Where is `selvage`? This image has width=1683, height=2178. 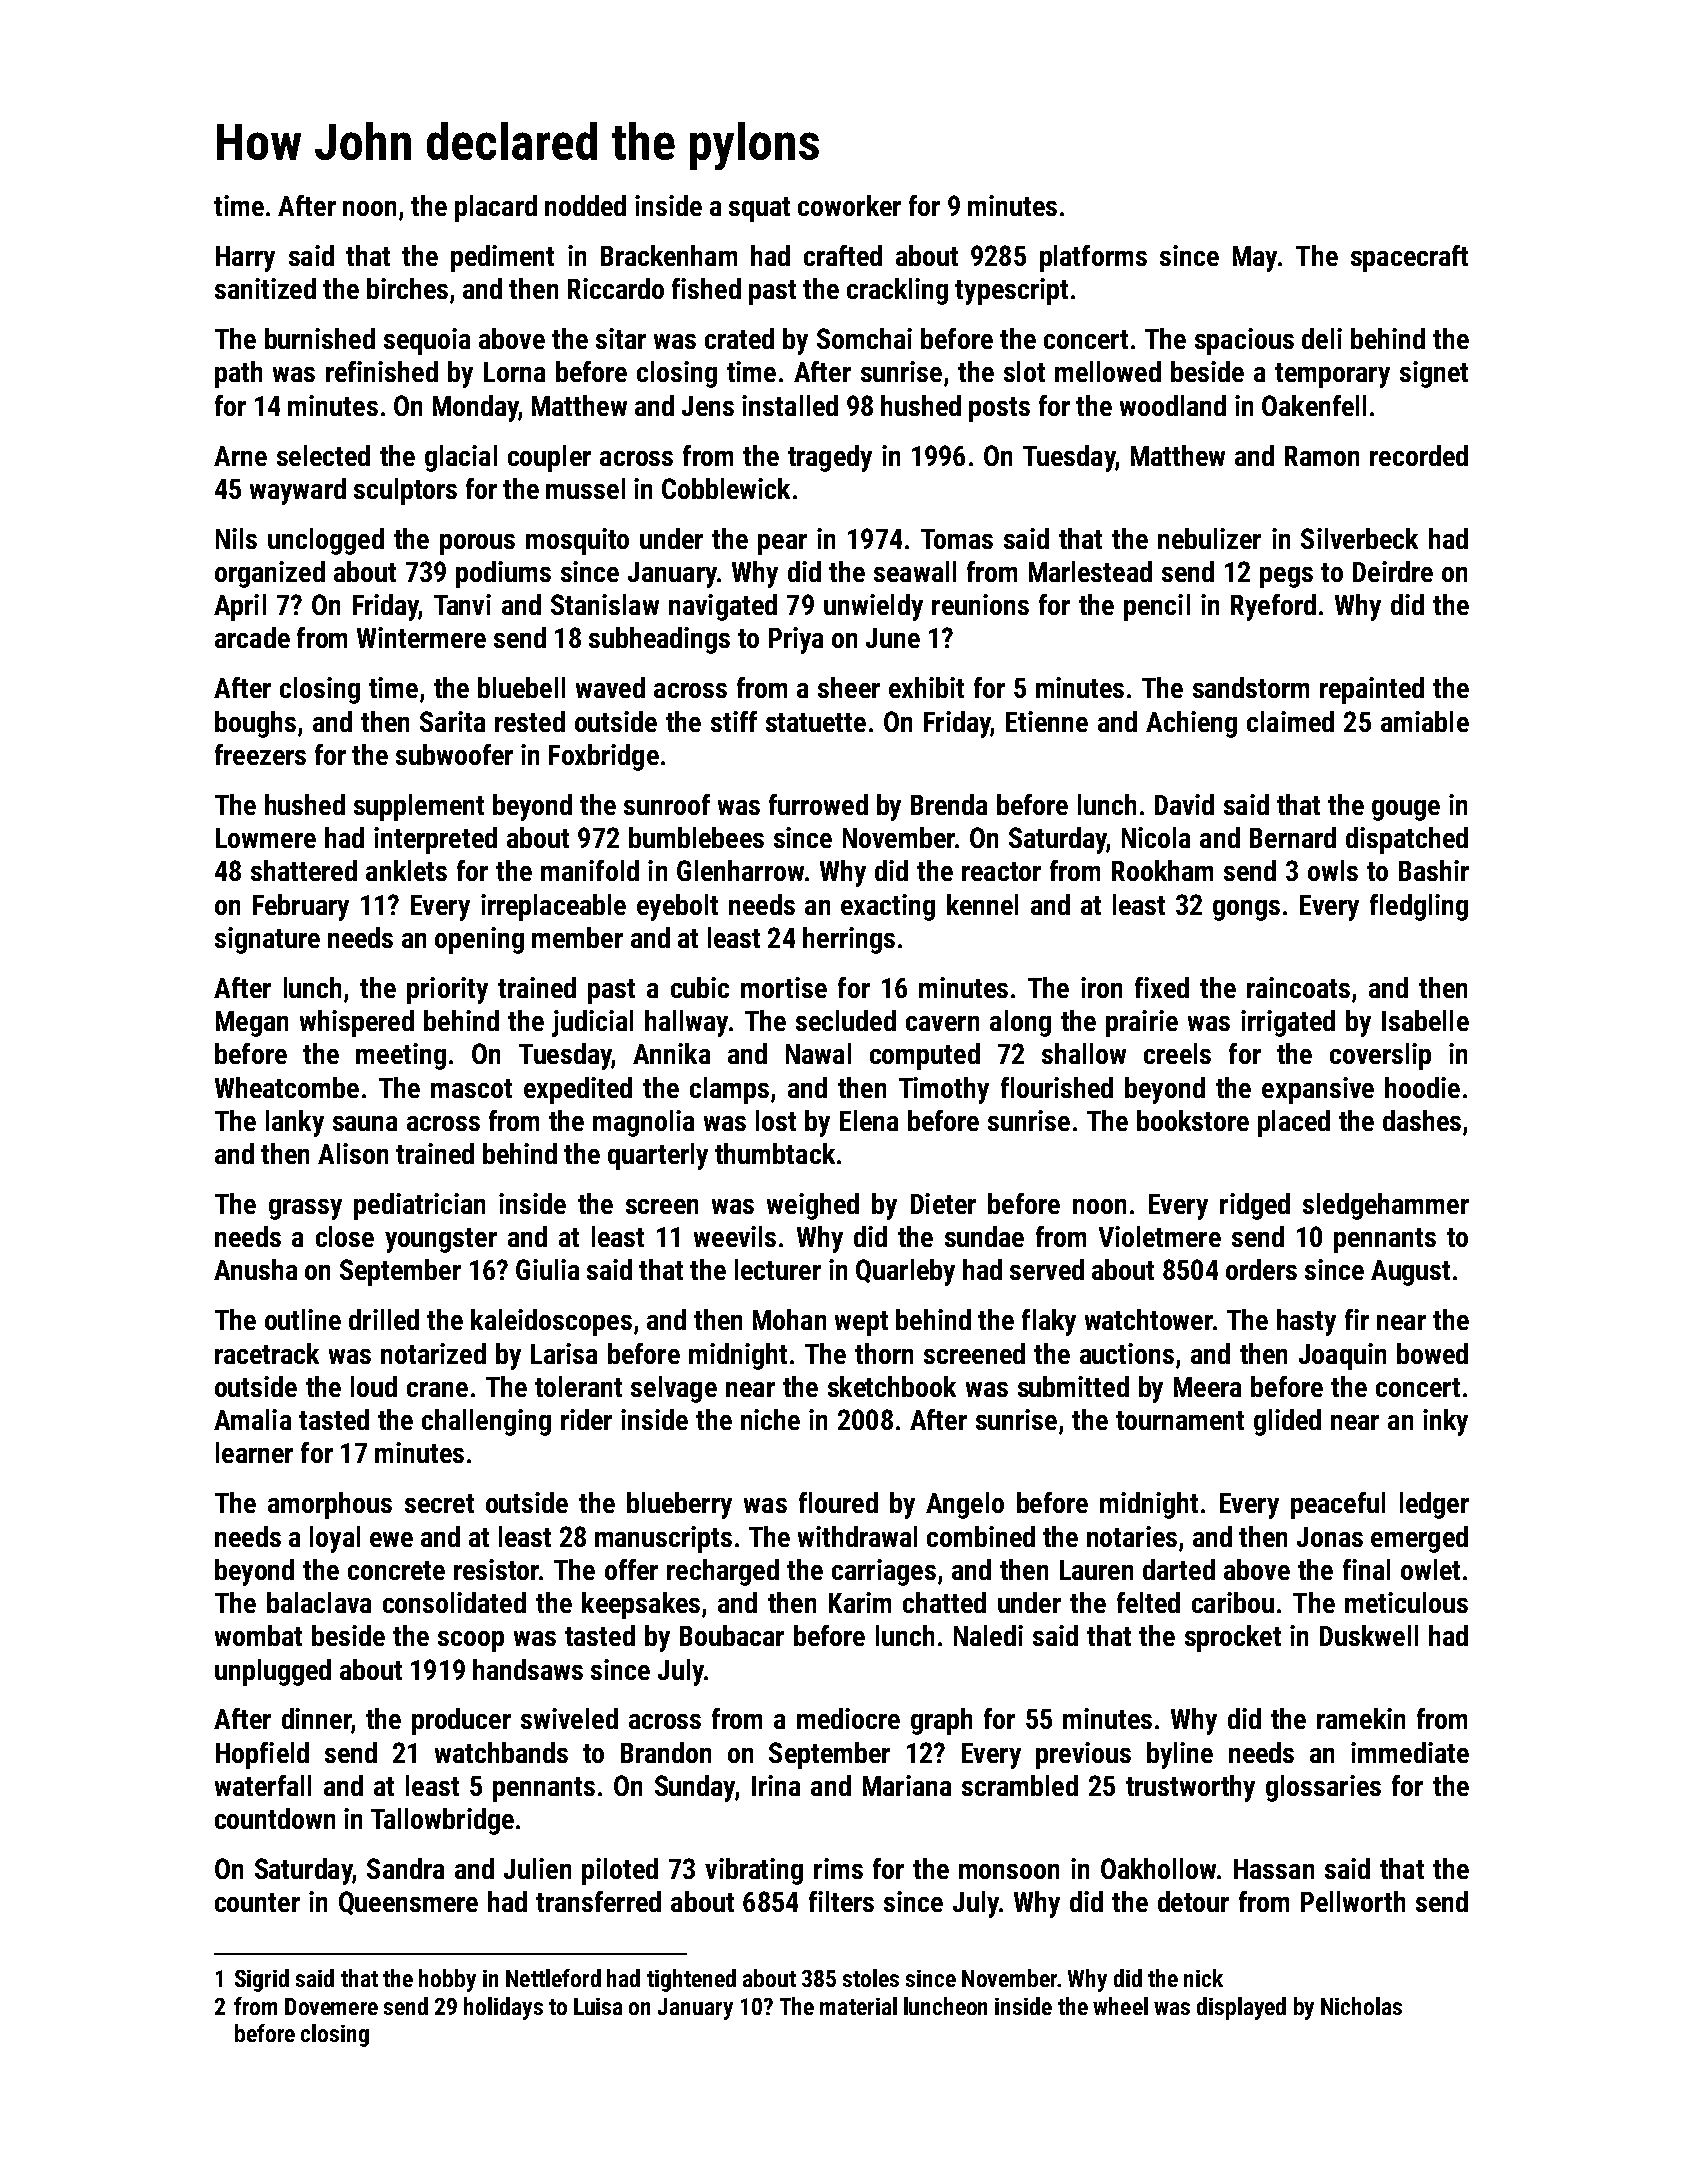
selvage is located at coordinates (674, 1389).
